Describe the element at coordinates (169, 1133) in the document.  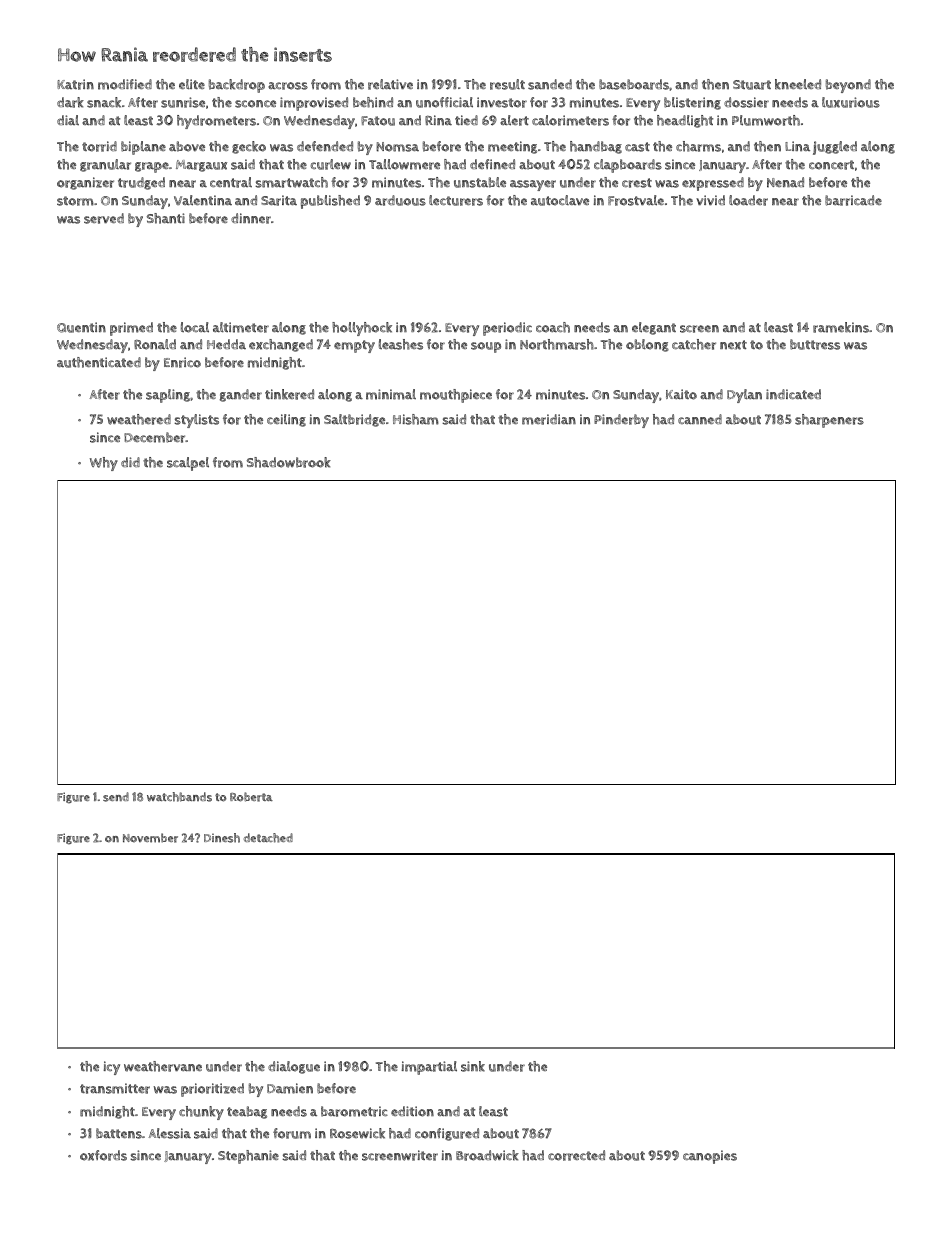
I see `Alessia` at that location.
